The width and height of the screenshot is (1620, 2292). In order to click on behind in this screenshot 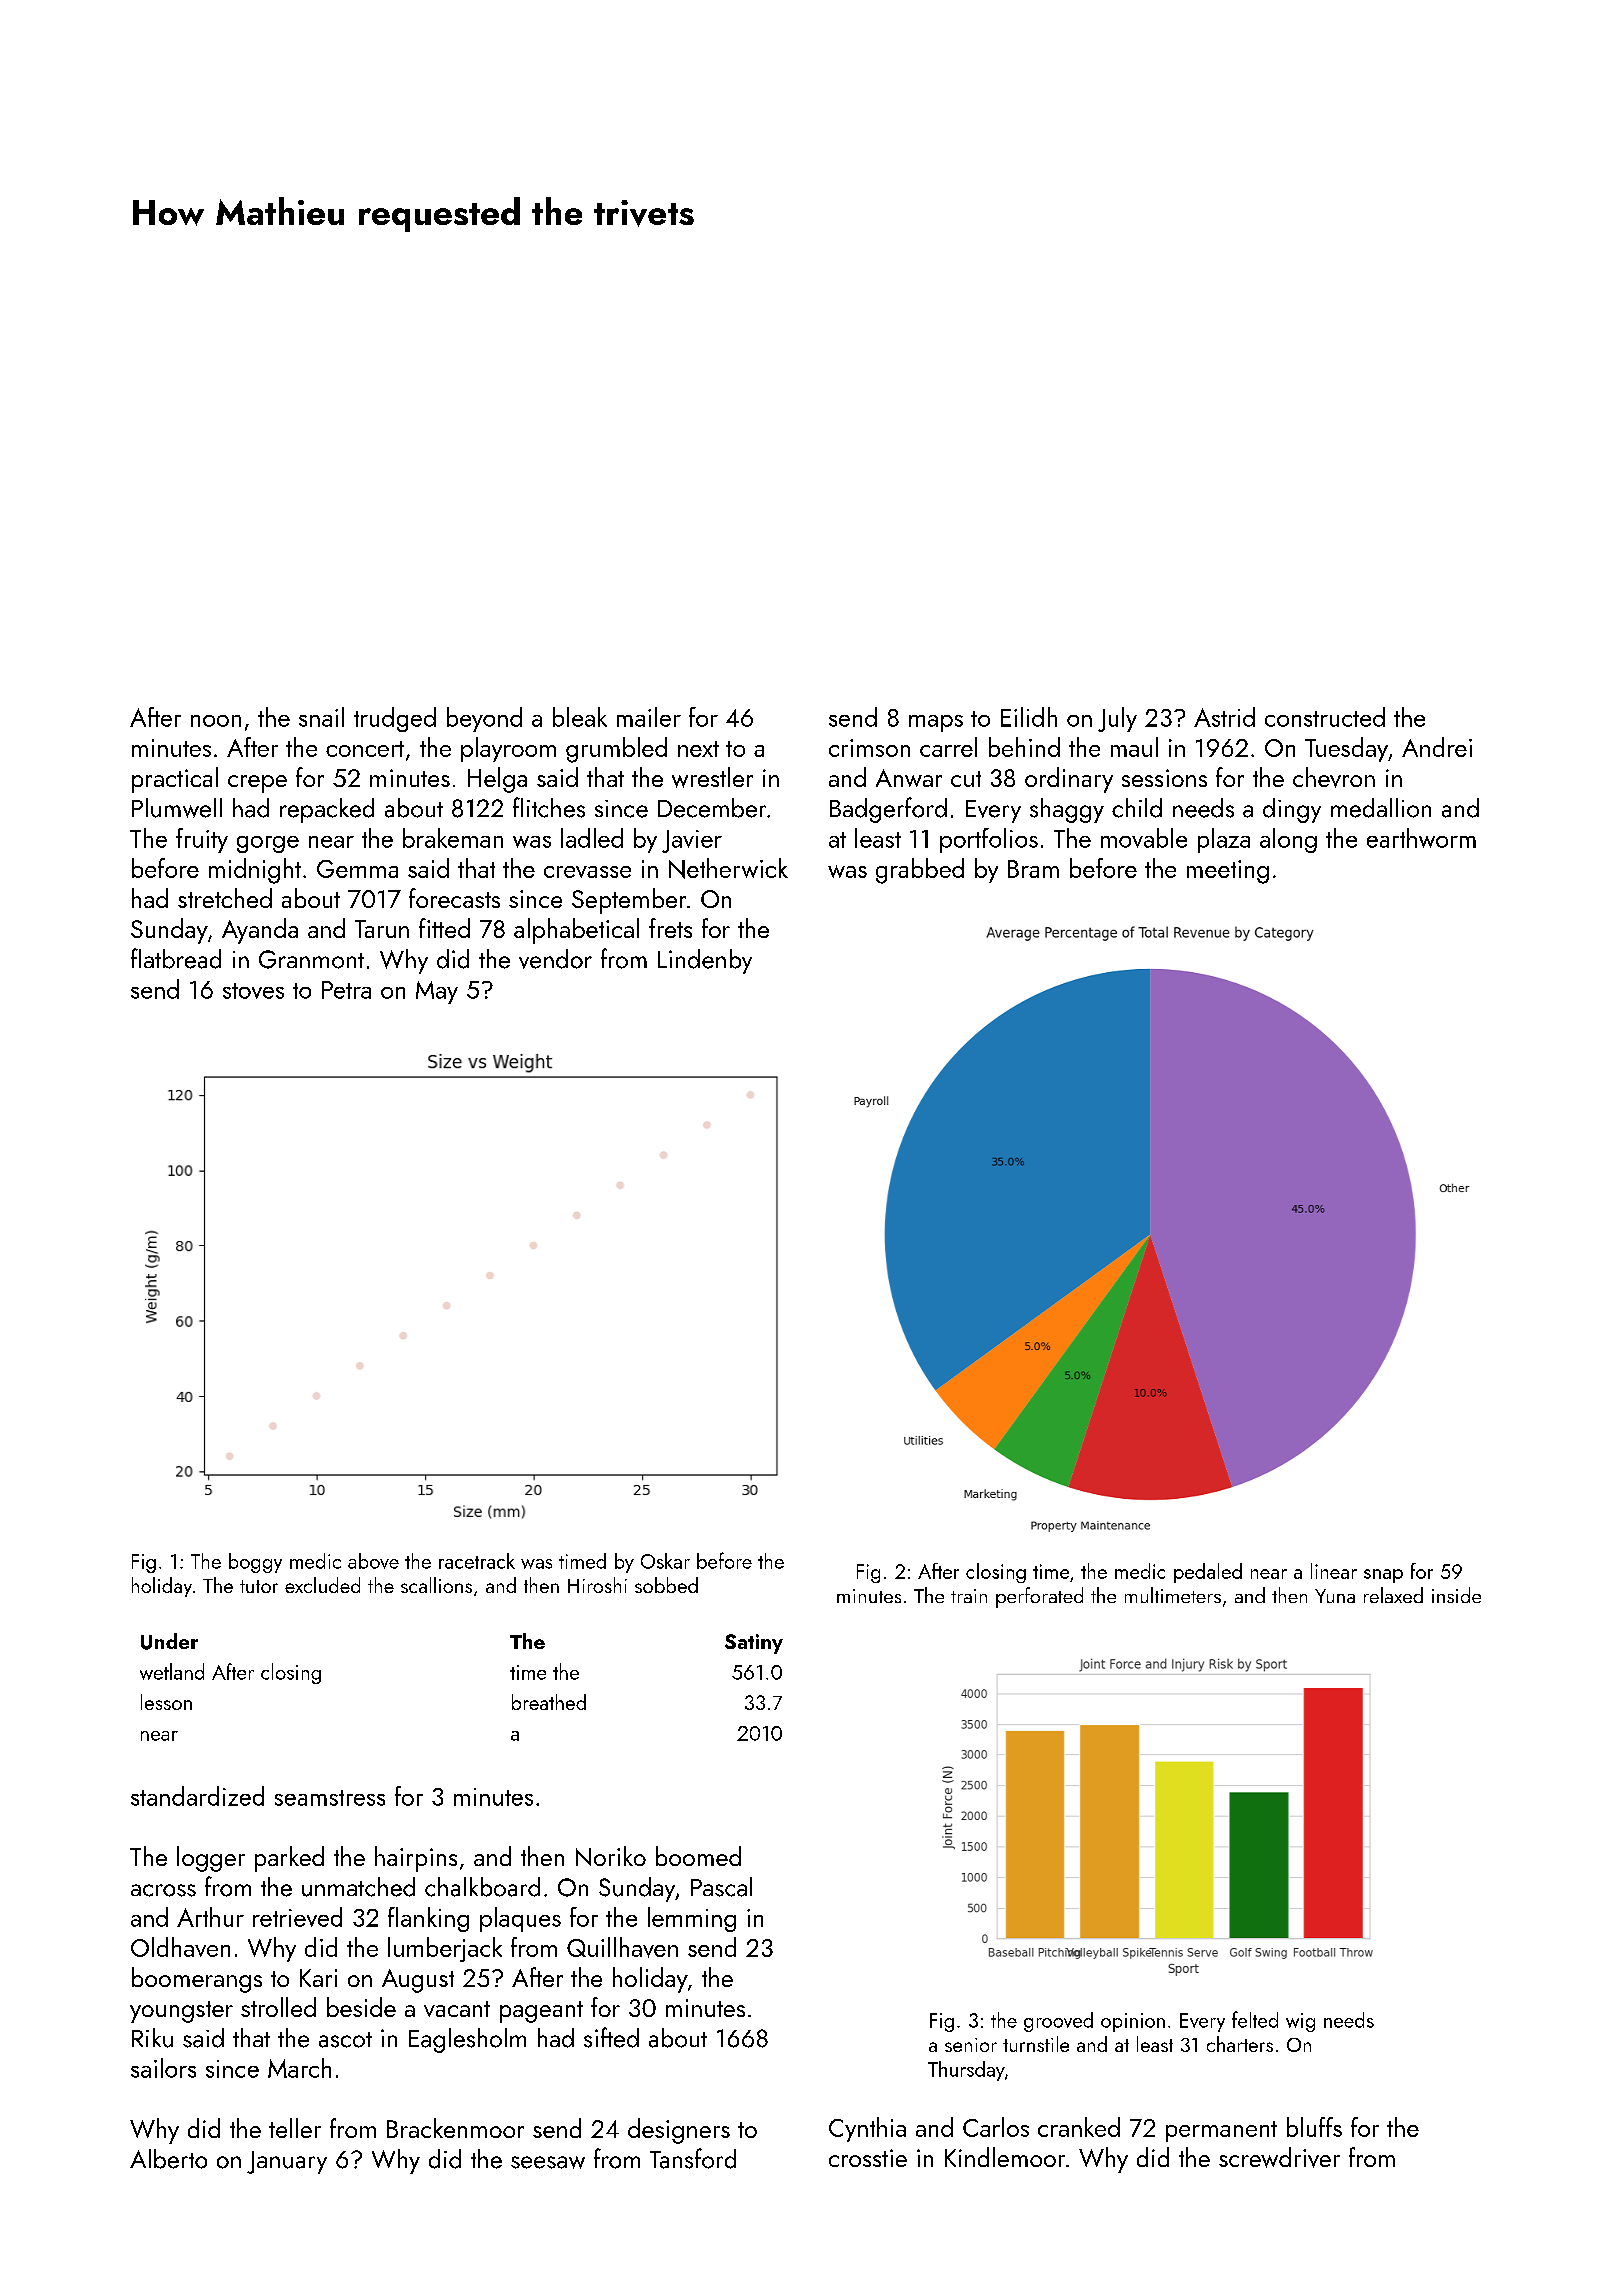, I will do `click(1024, 747)`.
